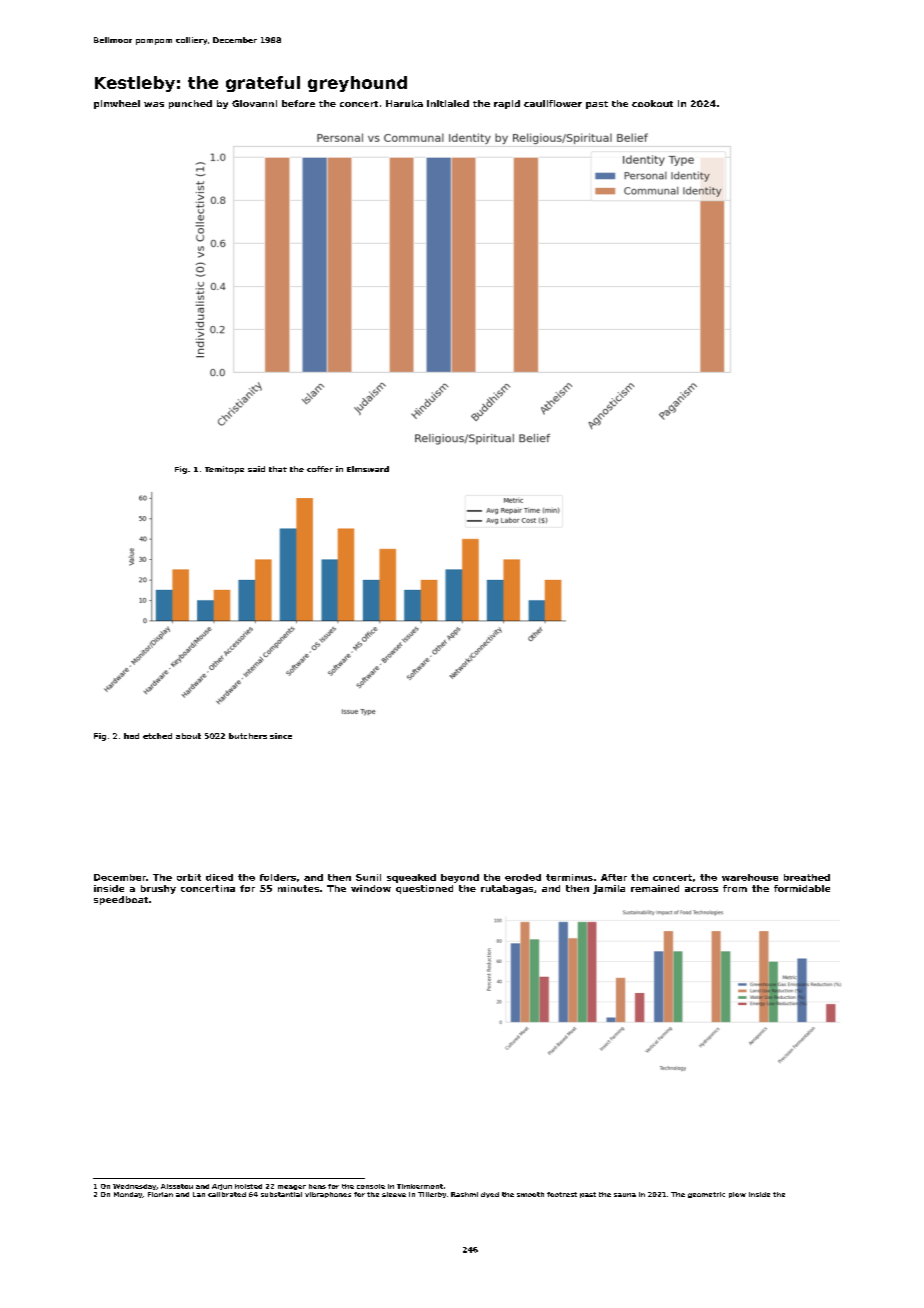  Describe the element at coordinates (222, 1187) in the document. I see `Arjun` at that location.
